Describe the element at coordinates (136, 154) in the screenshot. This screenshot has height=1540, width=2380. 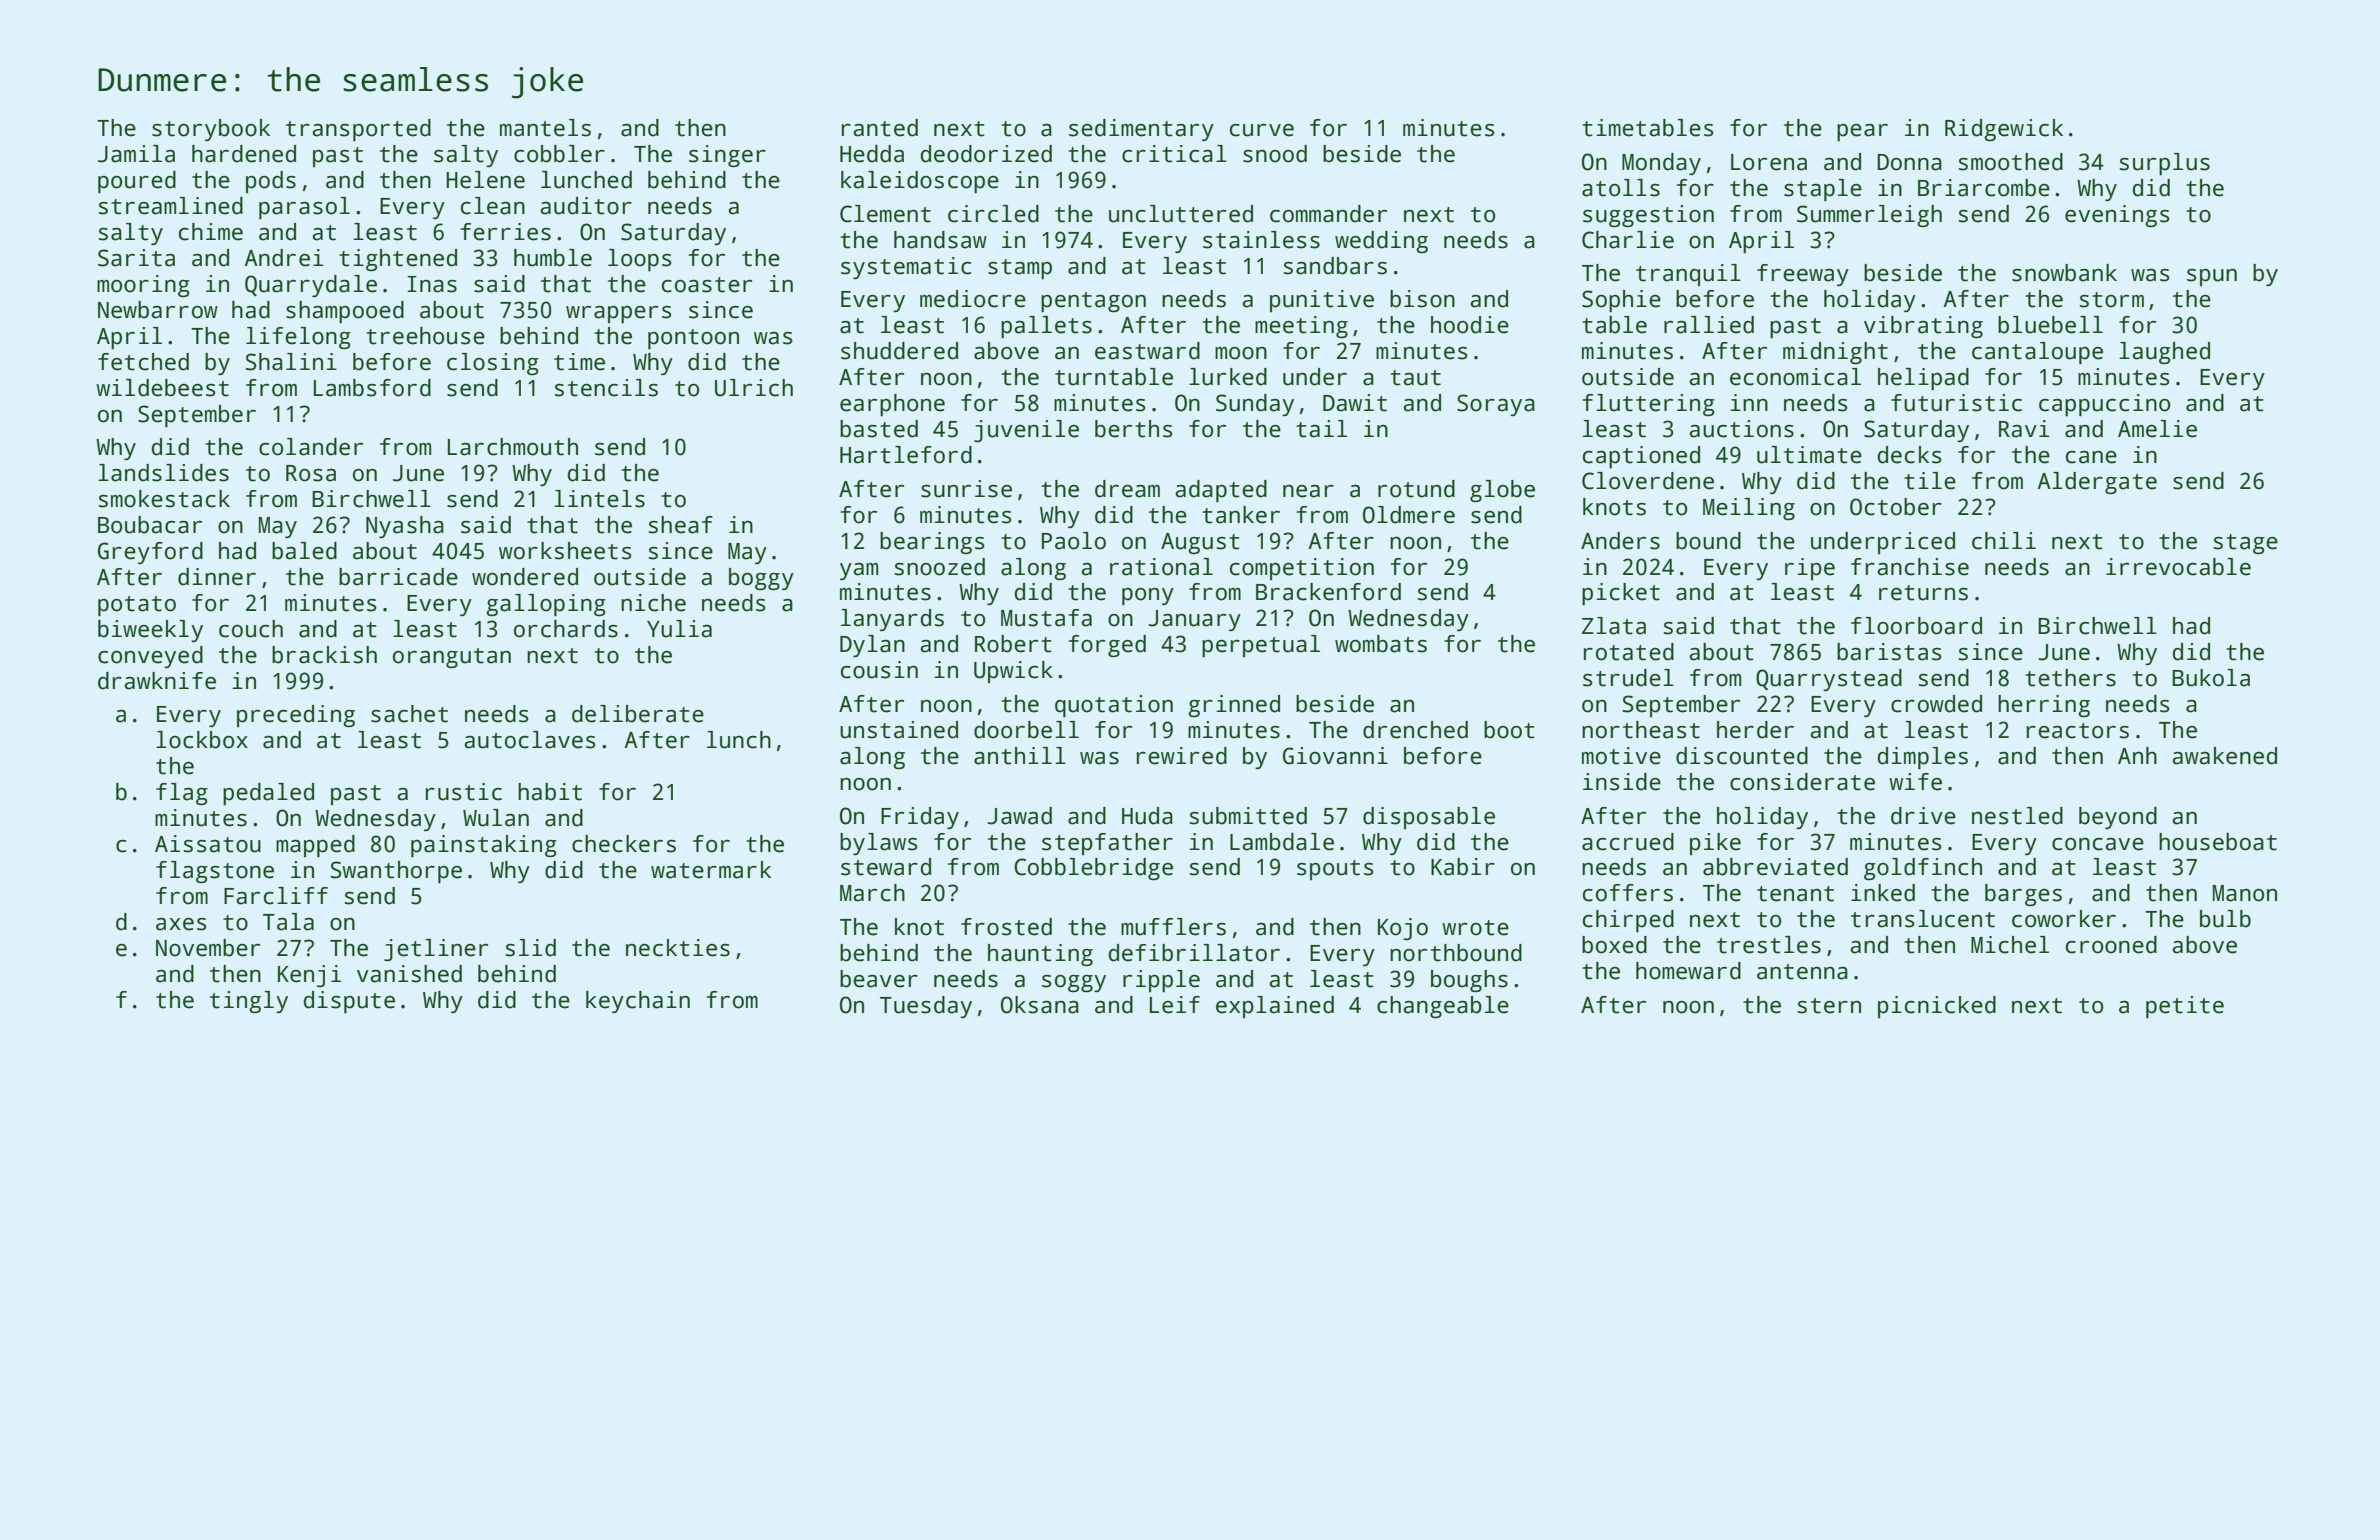
I see `Jamila` at that location.
